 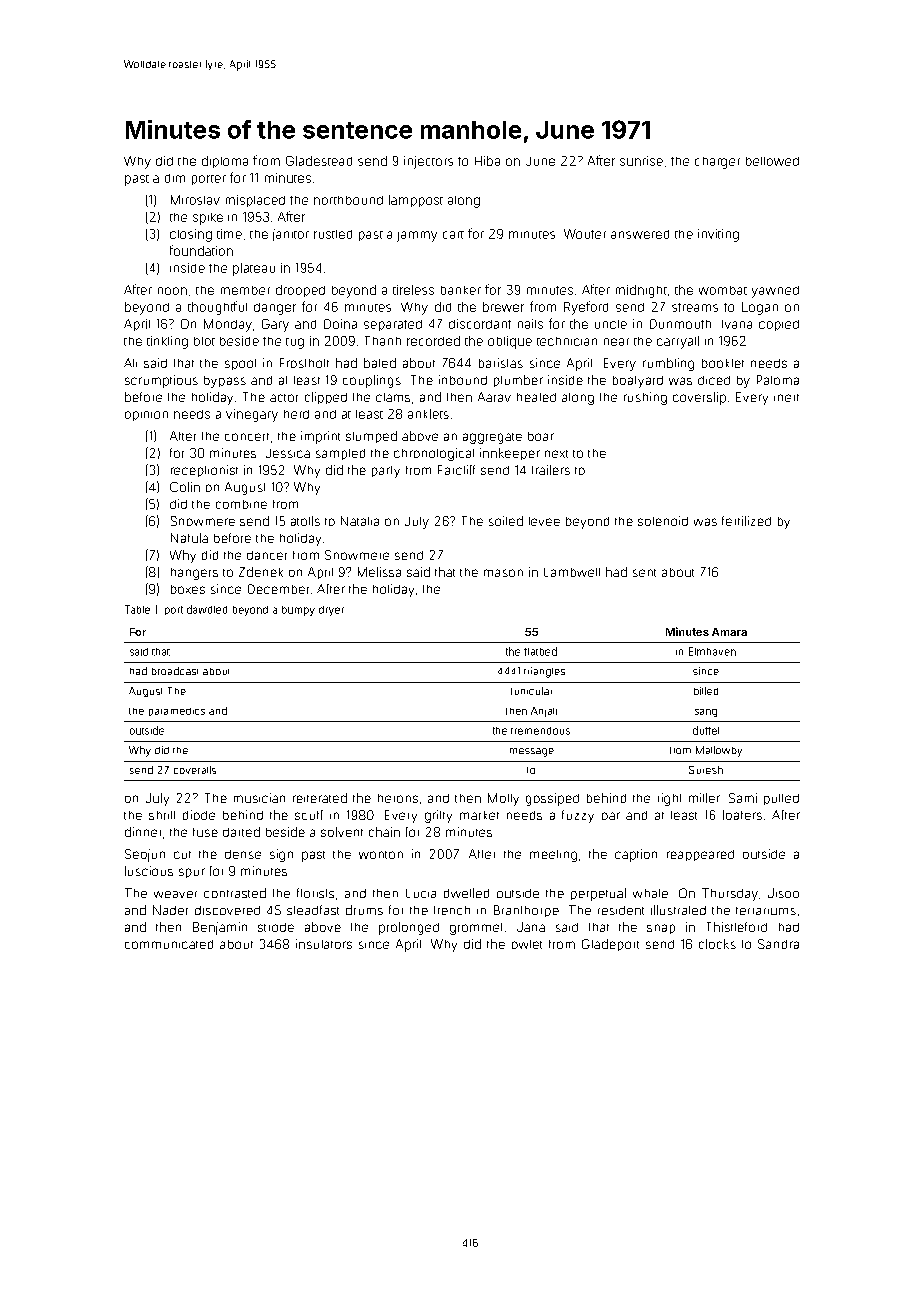 I want to click on solvent, so click(x=342, y=832).
